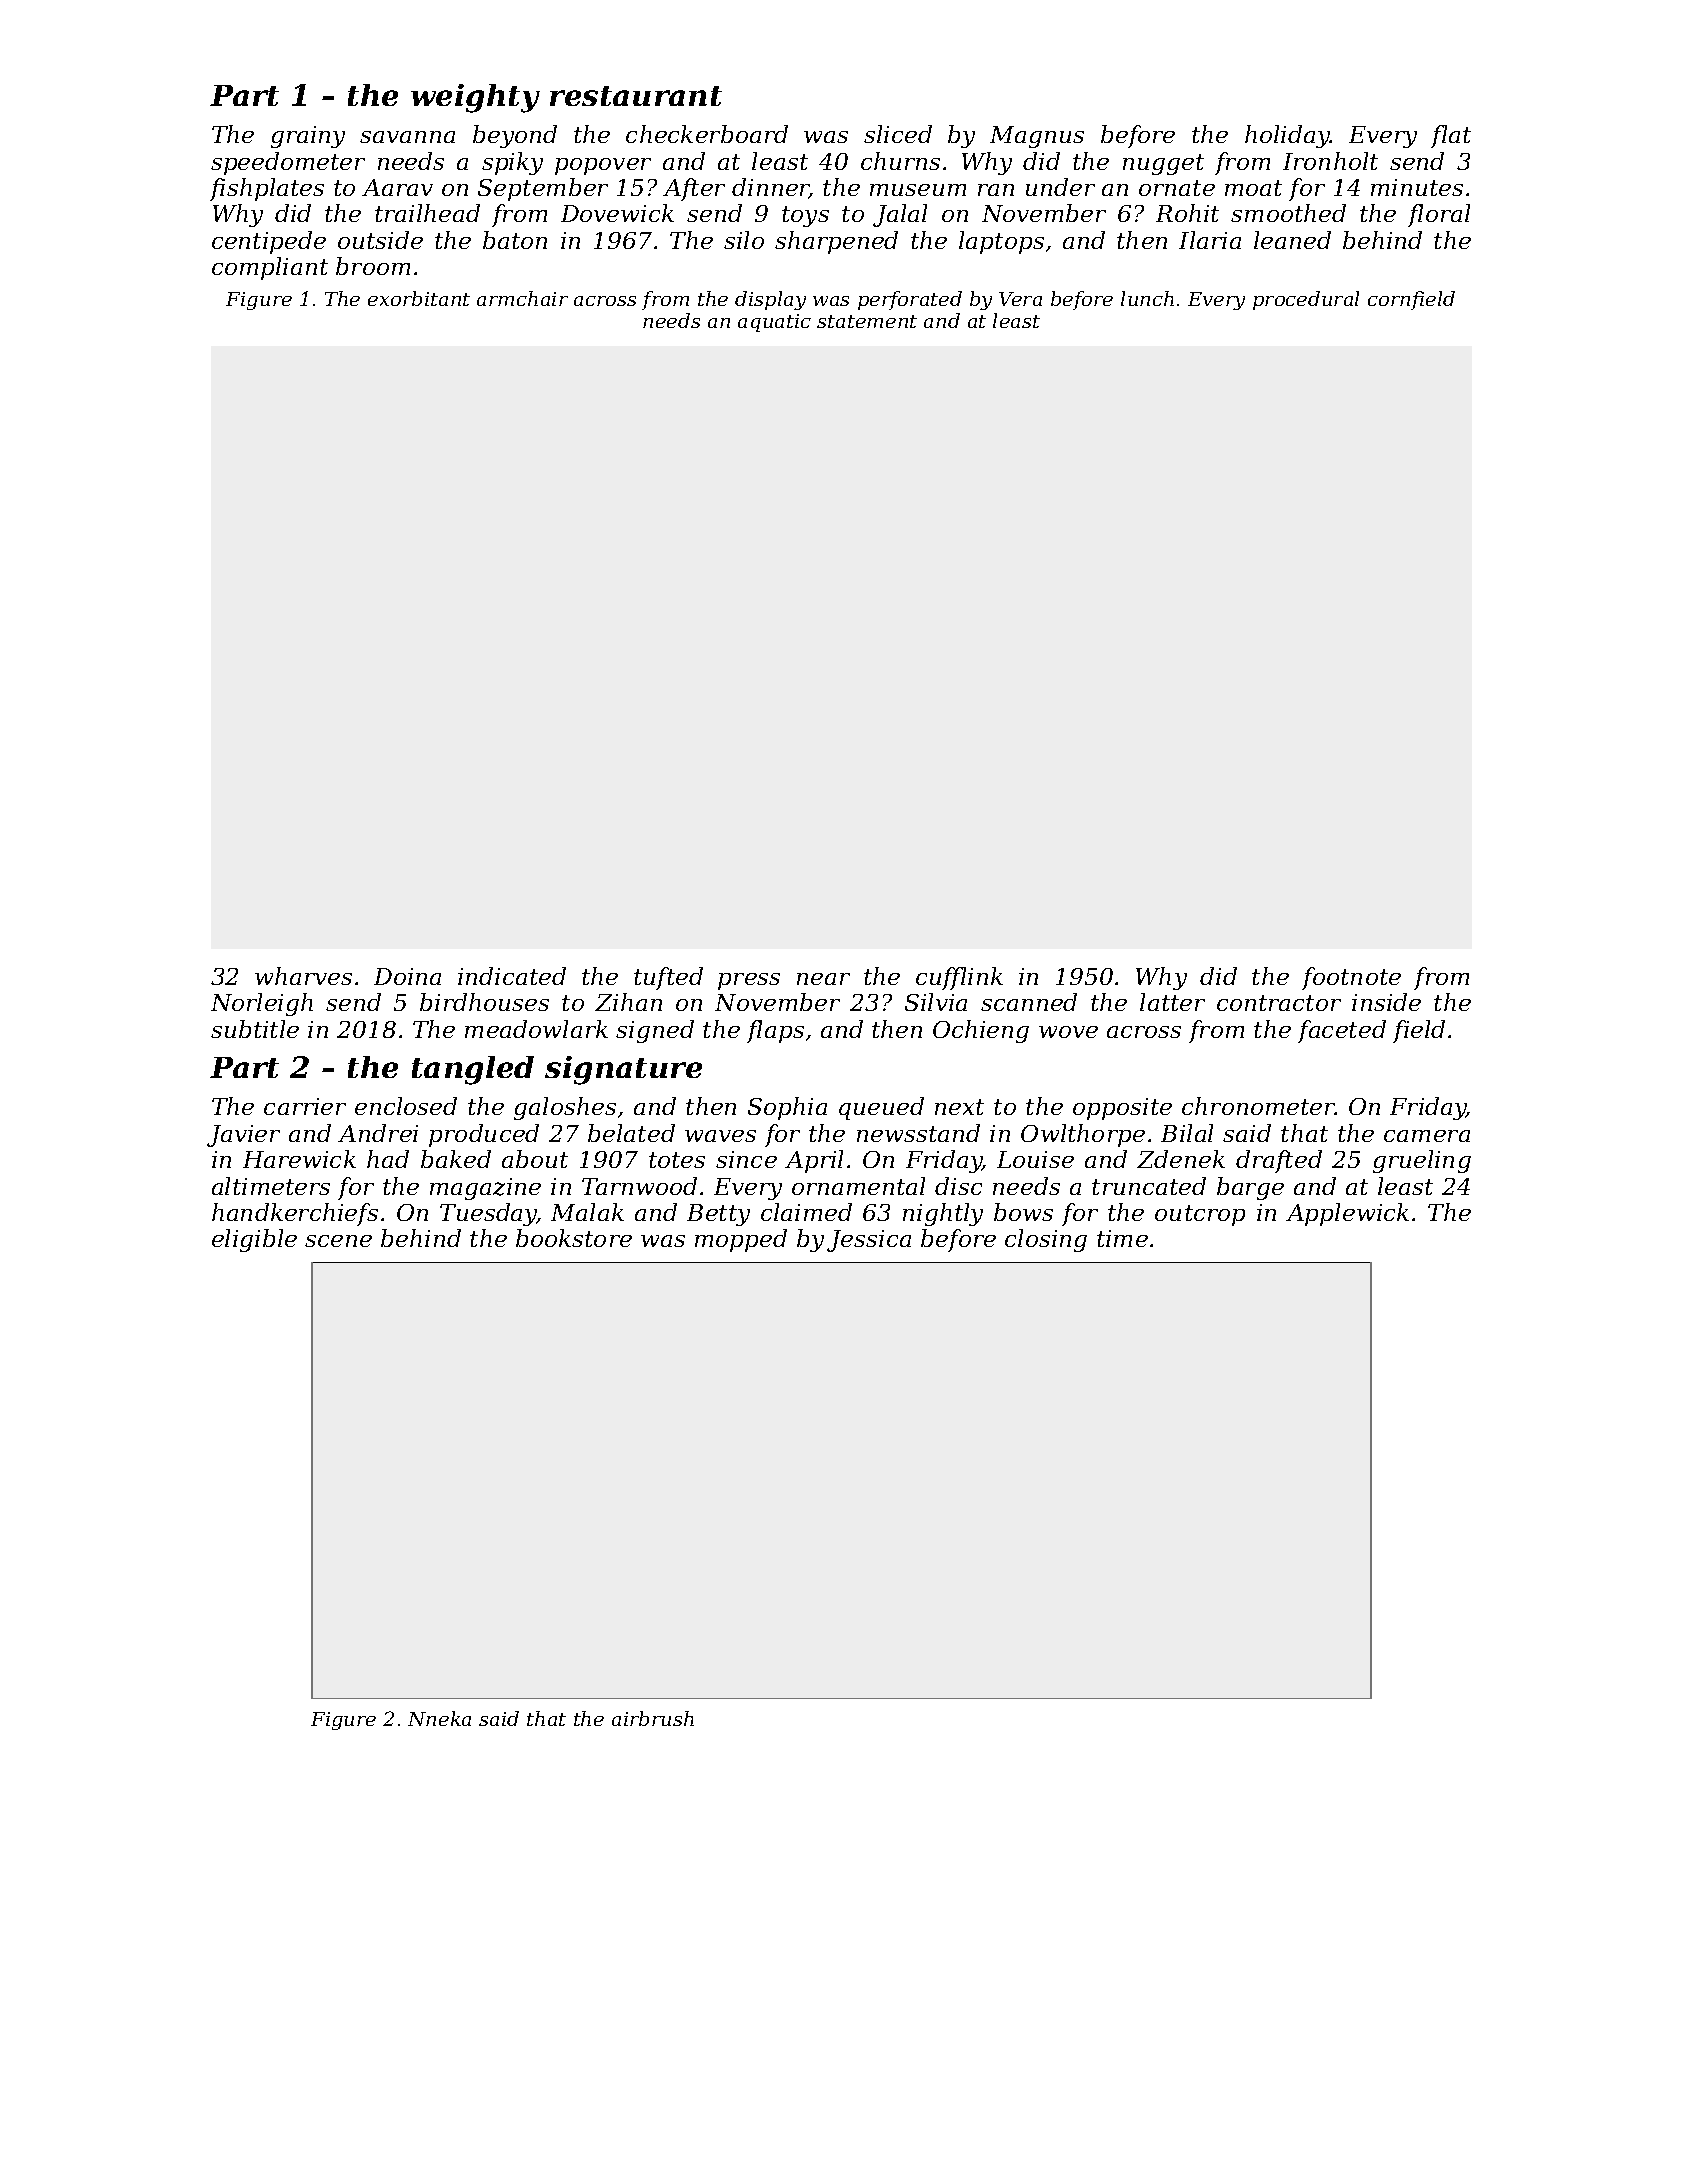 Image resolution: width=1683 pixels, height=2178 pixels. Describe the element at coordinates (707, 134) in the page. I see `checkerboard` at that location.
